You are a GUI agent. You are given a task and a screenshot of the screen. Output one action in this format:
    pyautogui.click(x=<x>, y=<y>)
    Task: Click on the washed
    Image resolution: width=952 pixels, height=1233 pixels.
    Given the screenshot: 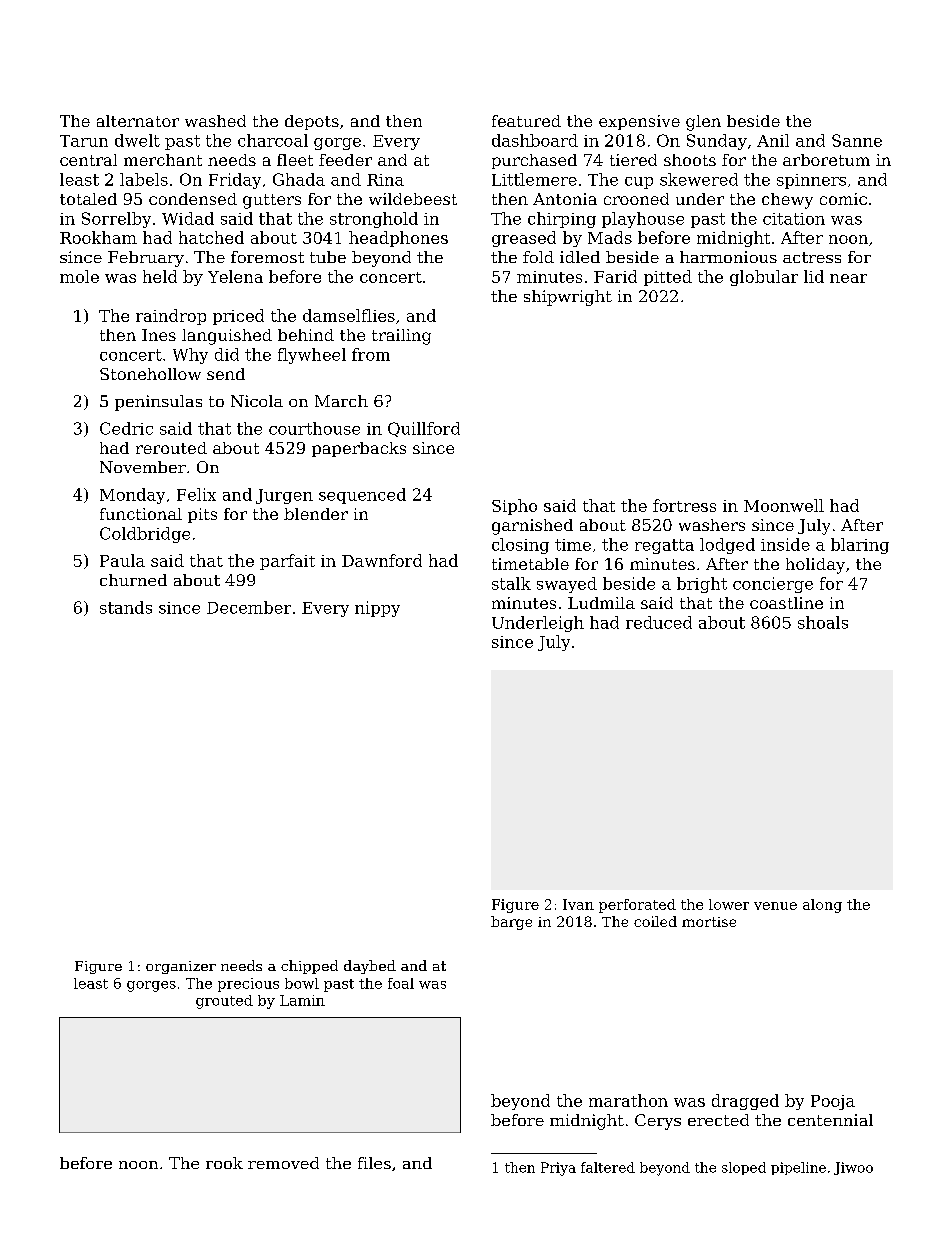 What is the action you would take?
    pyautogui.click(x=215, y=121)
